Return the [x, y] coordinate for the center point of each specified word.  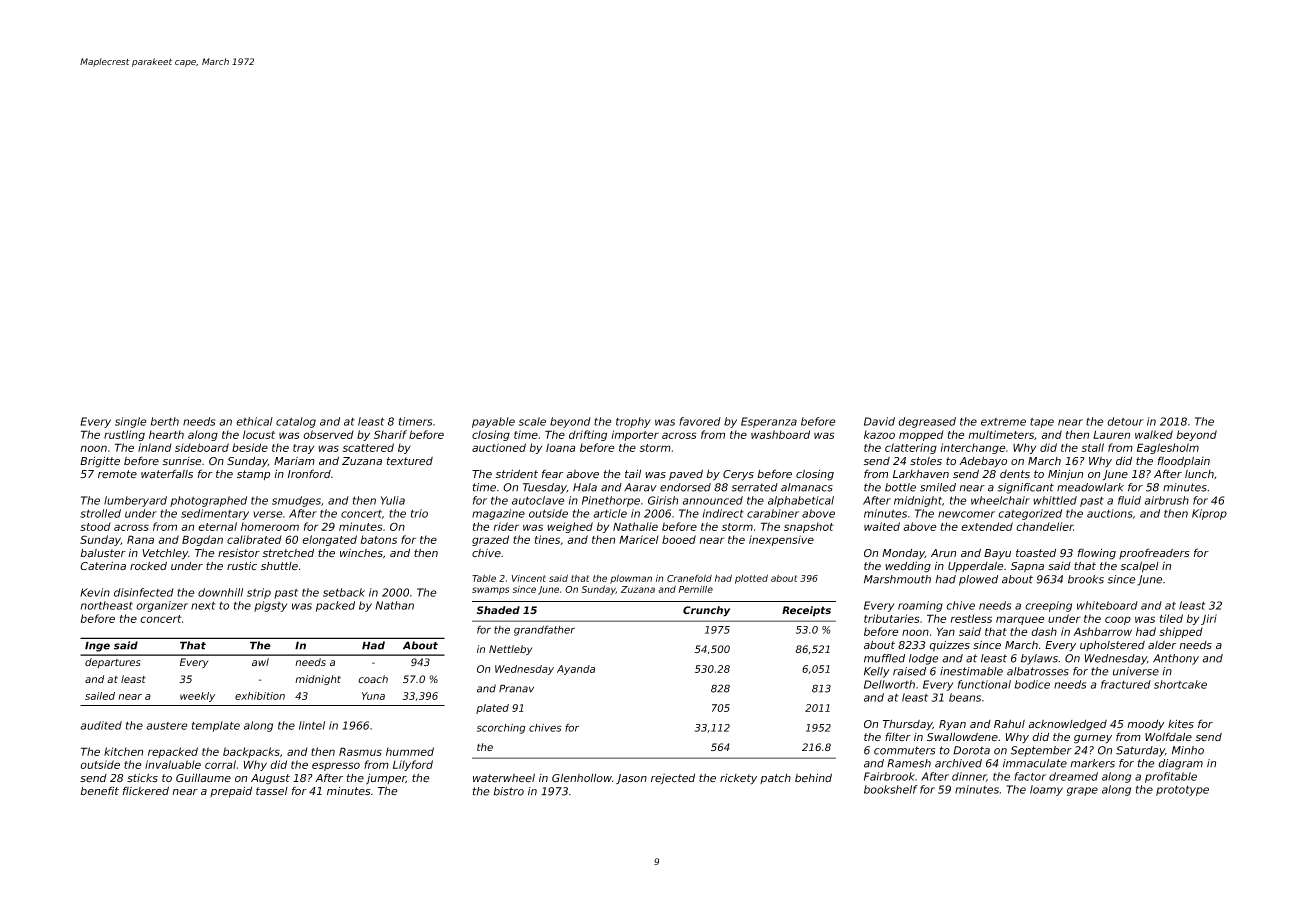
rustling [124, 435]
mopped [921, 435]
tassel [272, 791]
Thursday [908, 724]
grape [1082, 791]
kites [1181, 724]
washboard [780, 434]
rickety [738, 779]
